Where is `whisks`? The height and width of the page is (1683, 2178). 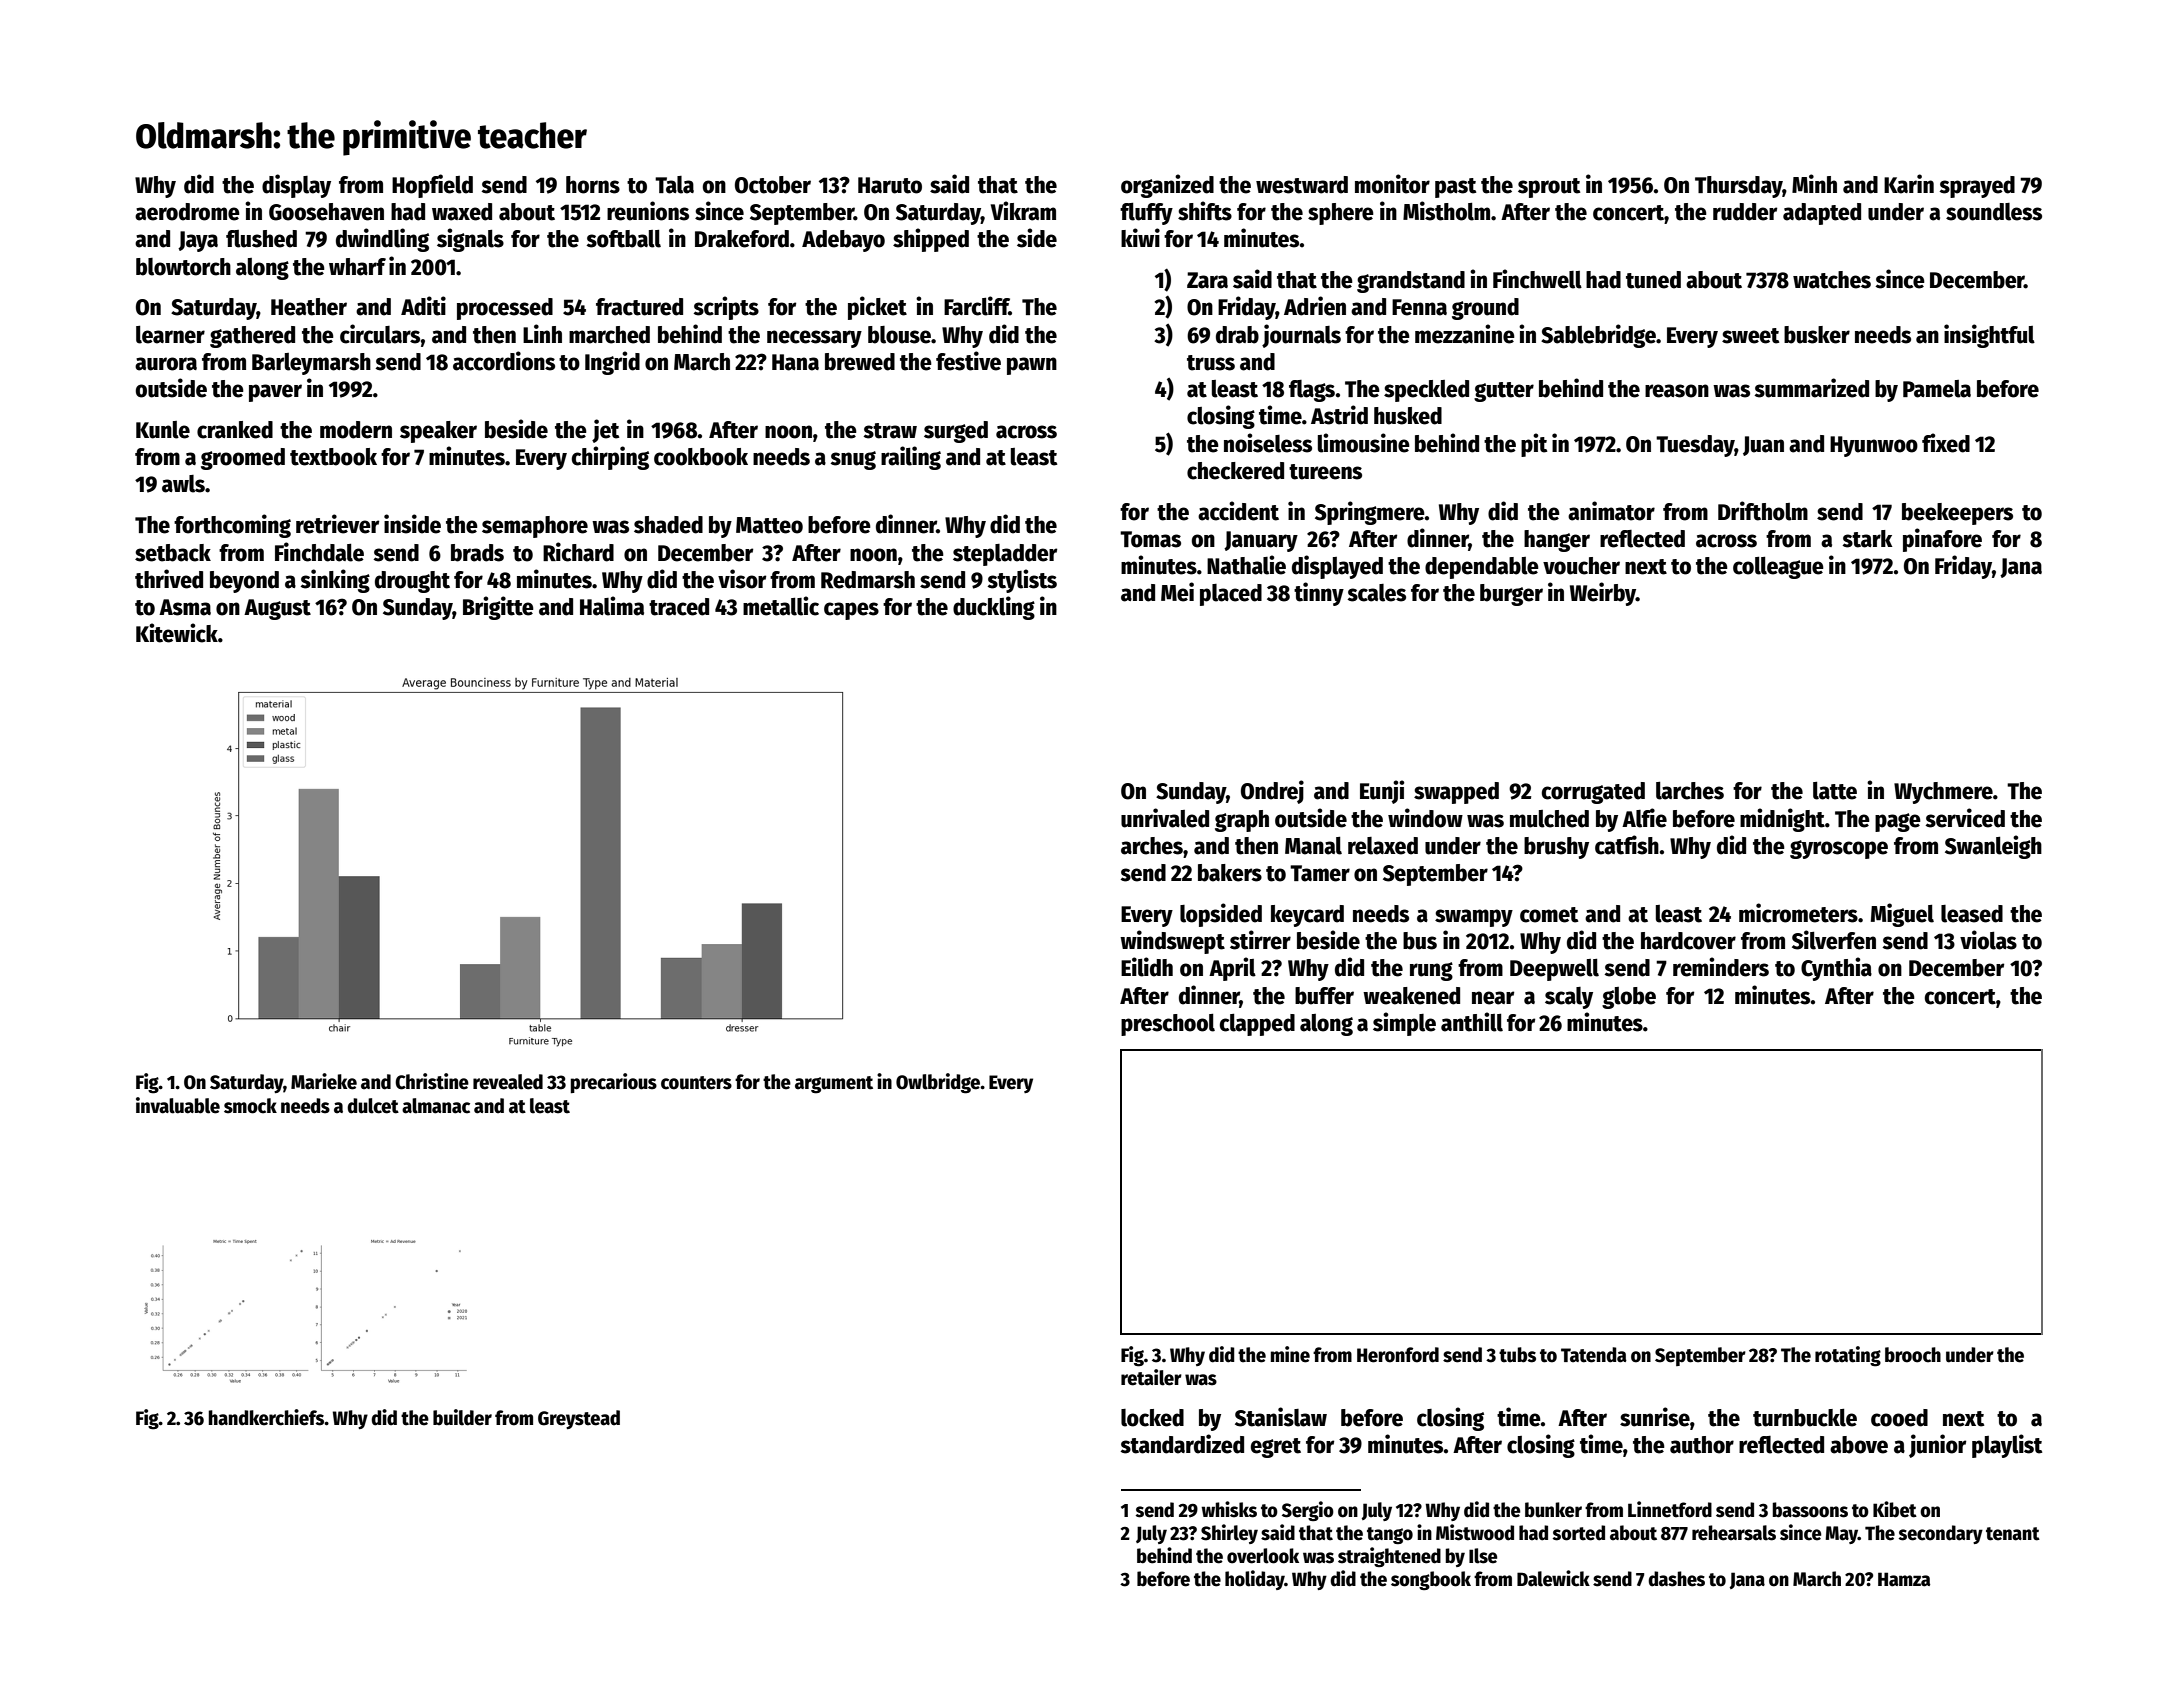
whisks is located at coordinates (1229, 1509).
